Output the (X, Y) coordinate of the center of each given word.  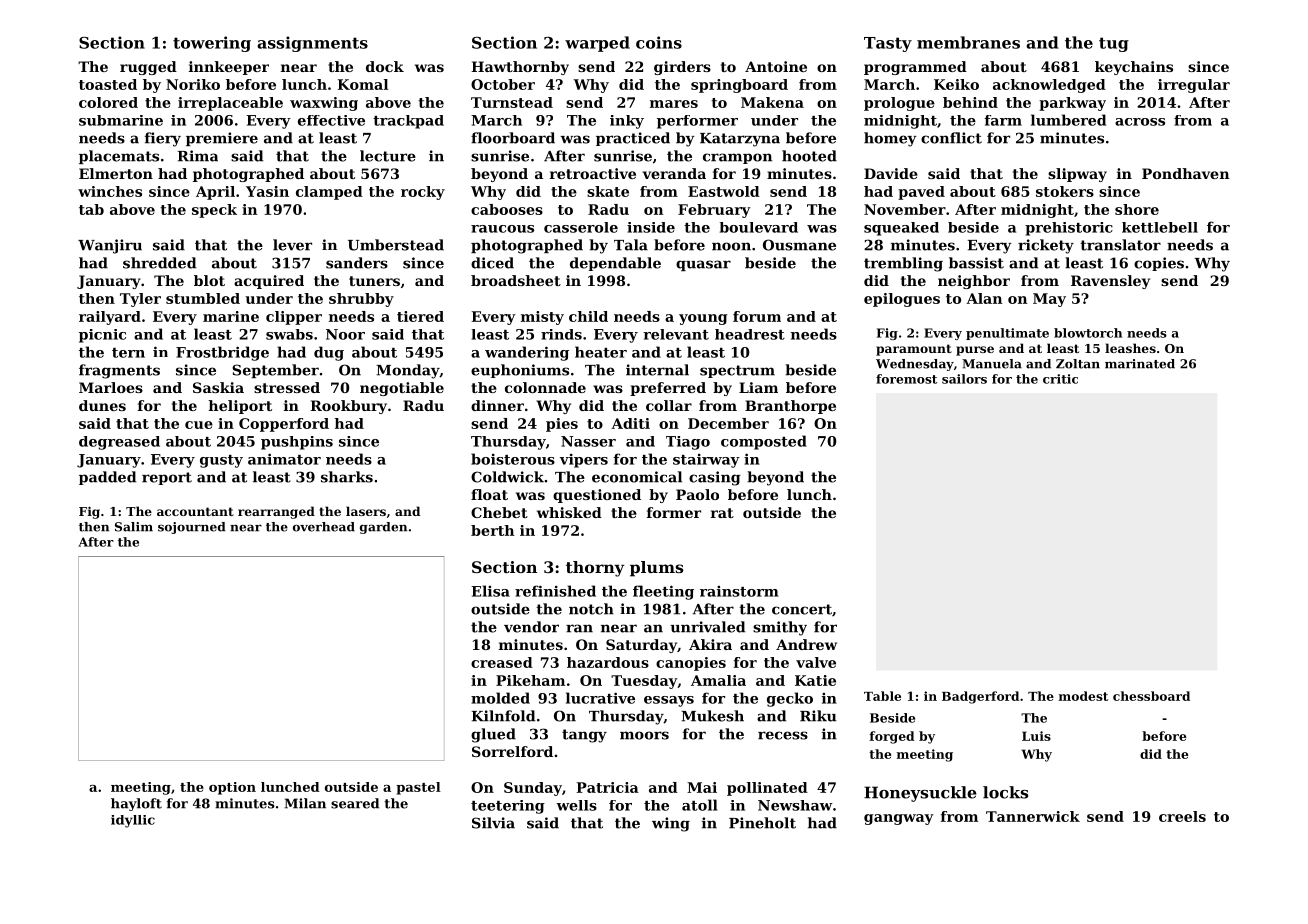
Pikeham (530, 680)
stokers (1065, 191)
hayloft (136, 804)
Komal (363, 84)
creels (1182, 816)
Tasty (888, 44)
